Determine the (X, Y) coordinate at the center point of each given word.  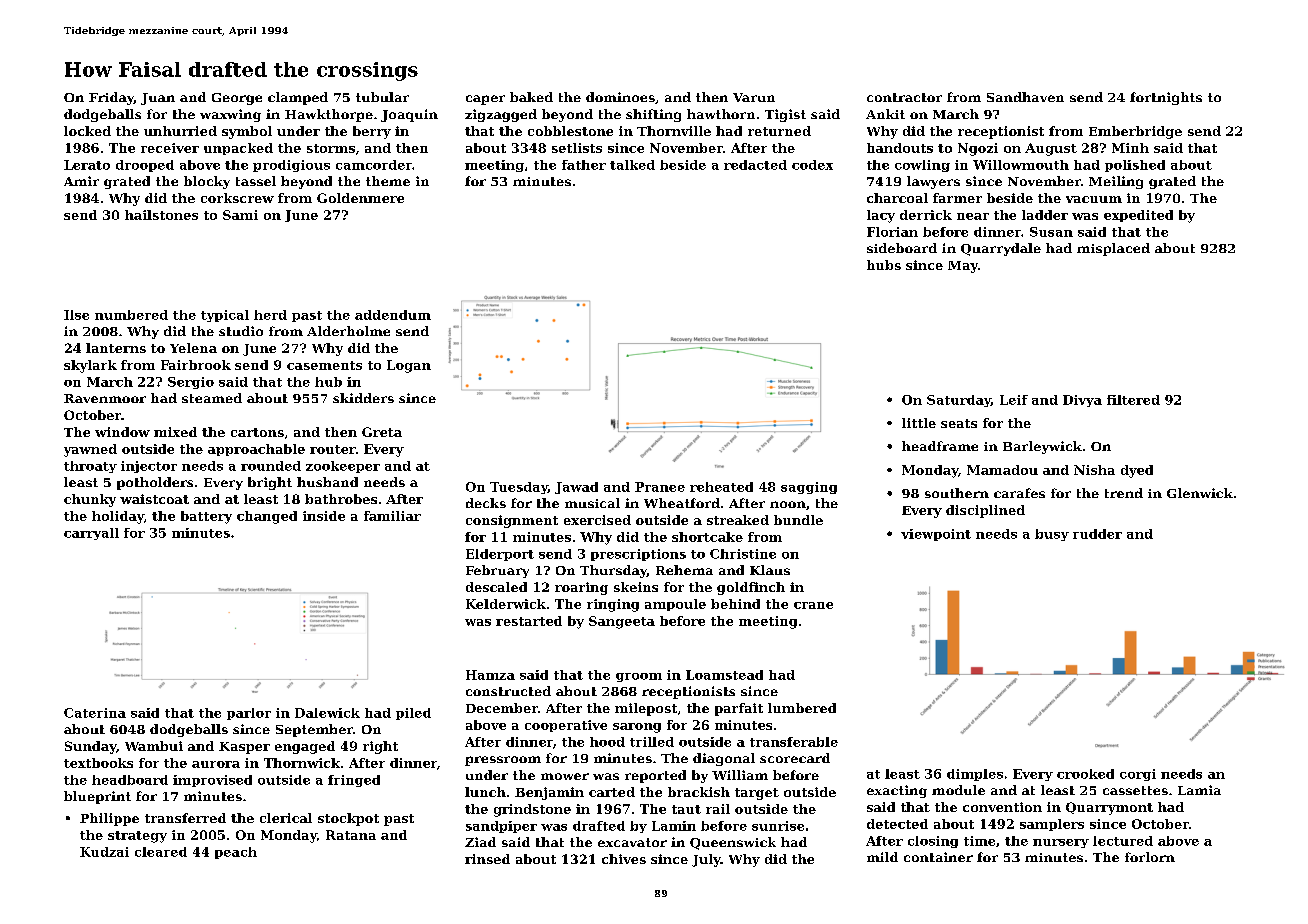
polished (1135, 166)
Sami (240, 215)
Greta (382, 432)
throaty (90, 467)
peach (236, 853)
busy (1052, 535)
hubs (884, 265)
